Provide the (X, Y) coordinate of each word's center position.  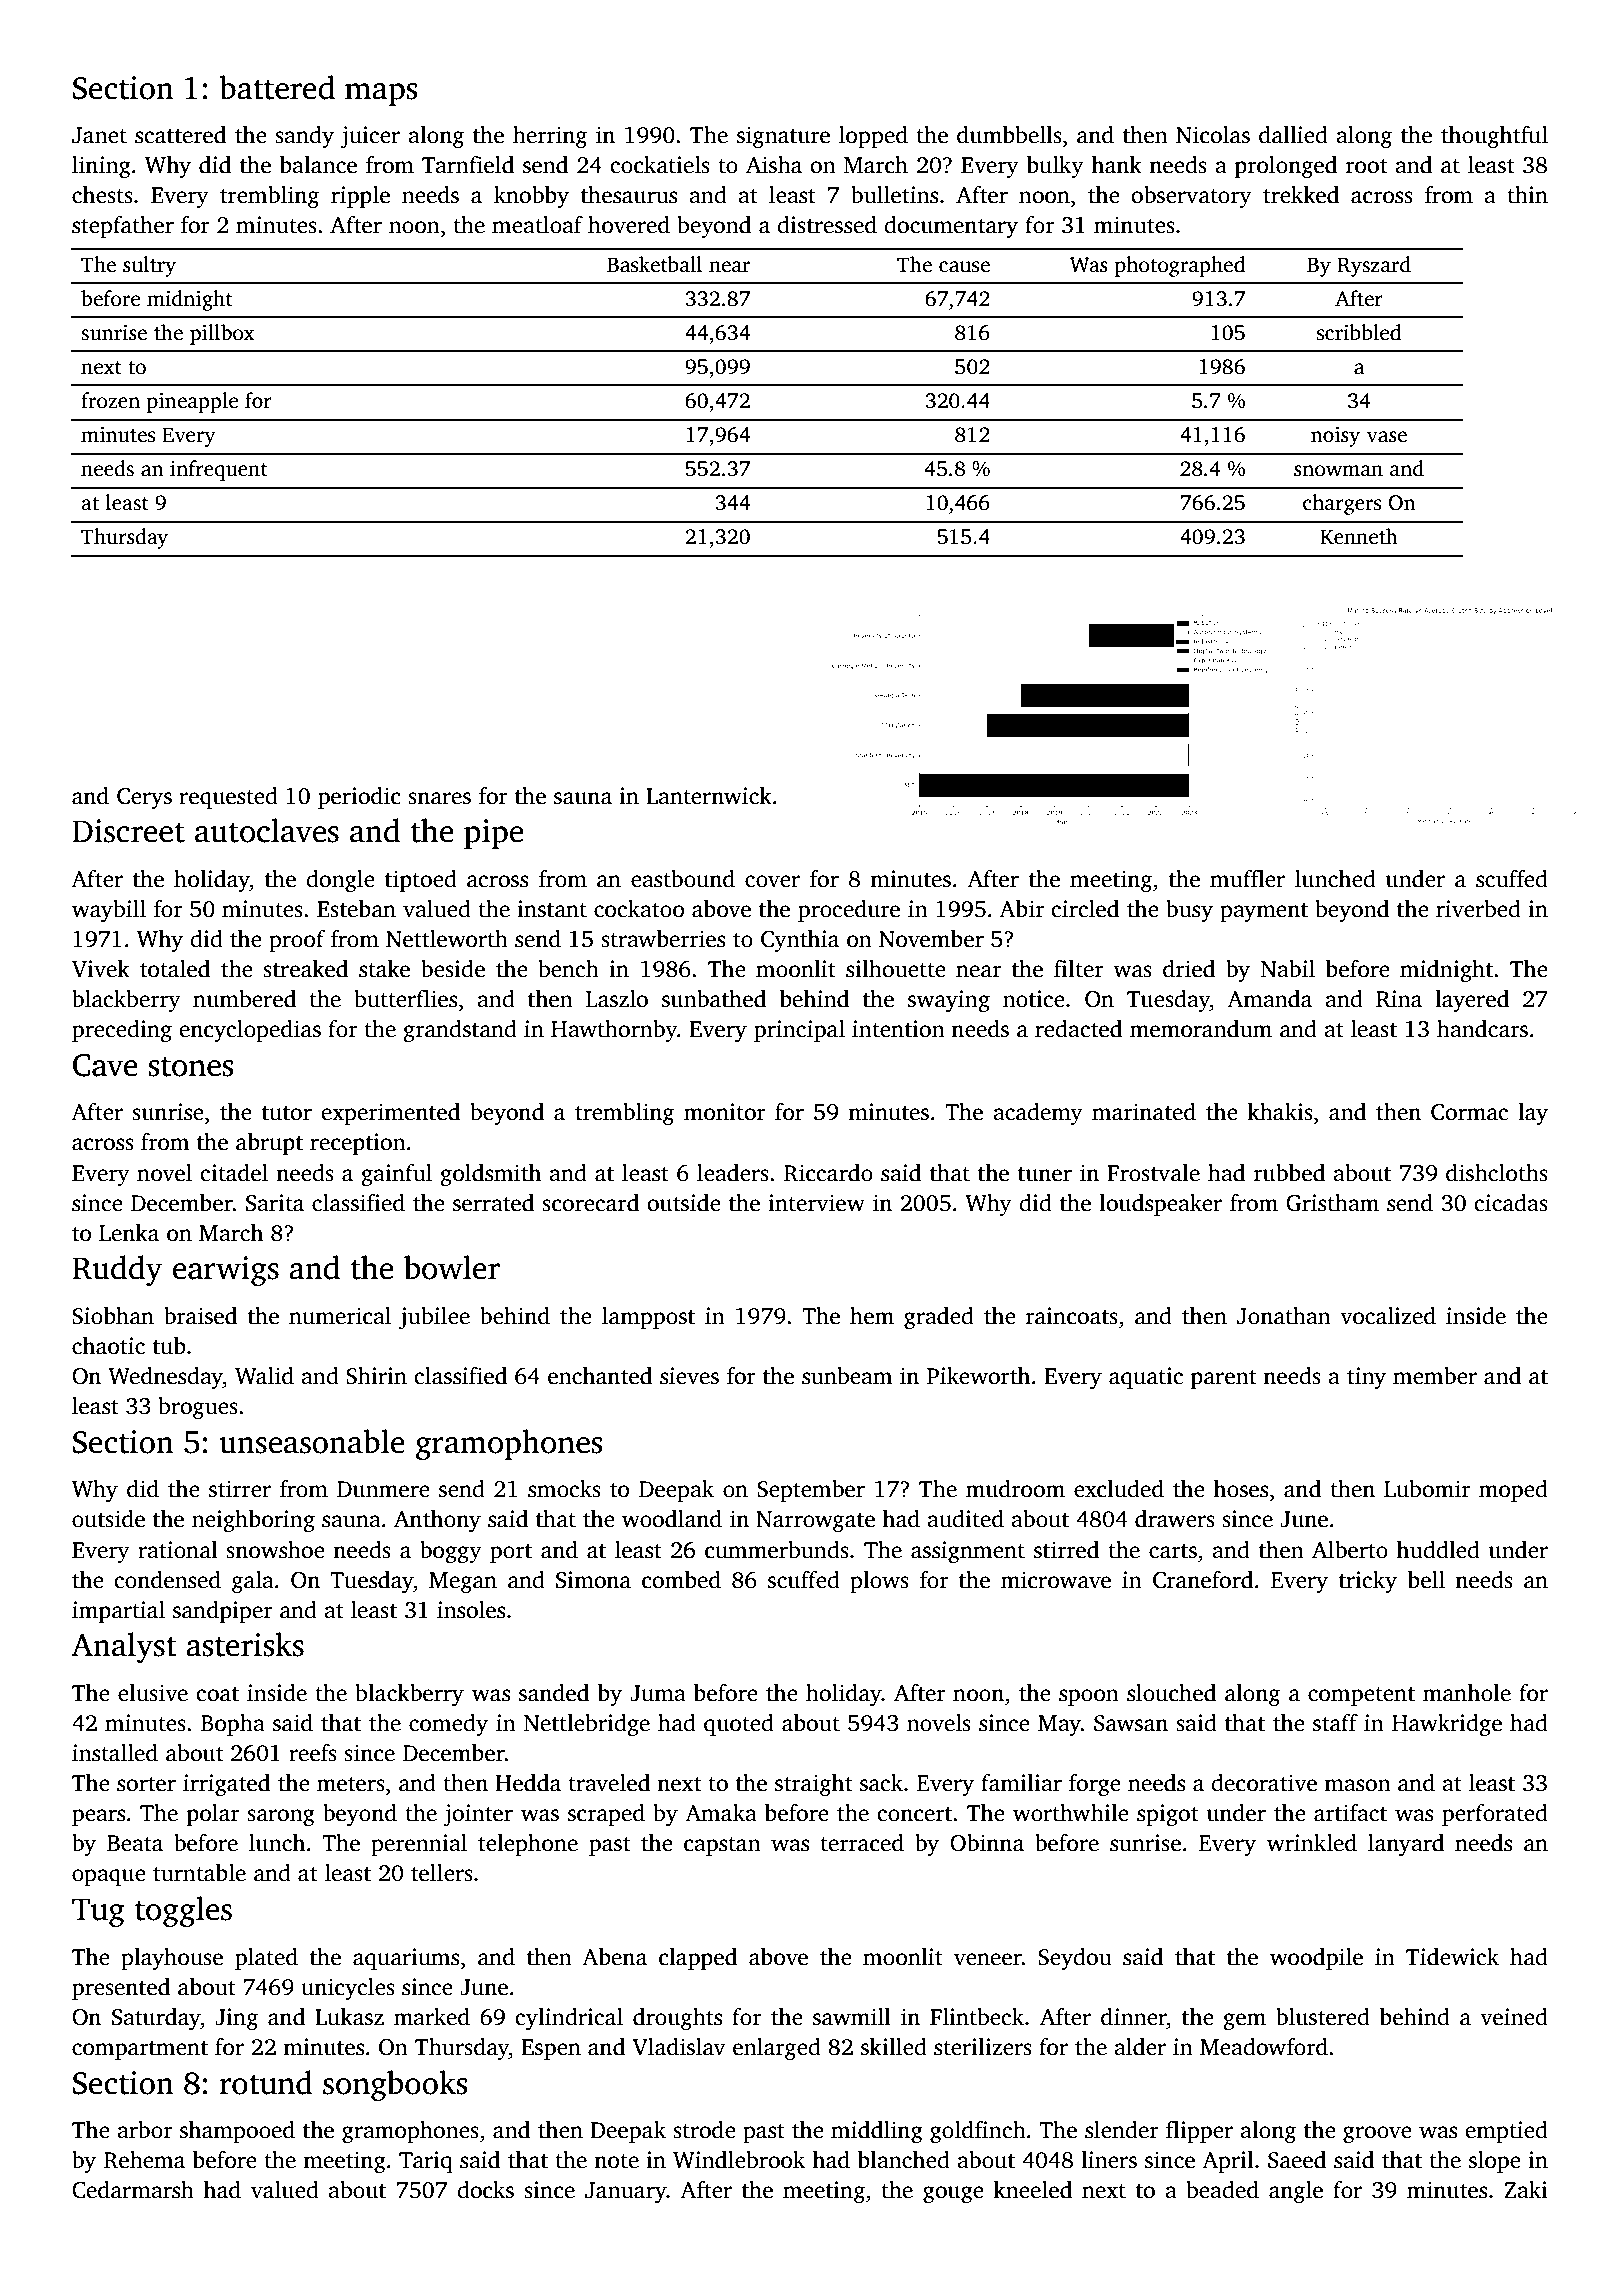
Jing (236, 2019)
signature (783, 137)
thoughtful (1494, 137)
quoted (739, 1725)
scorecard (590, 1203)
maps (381, 94)
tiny (1366, 1378)
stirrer (240, 1489)
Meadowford (1264, 2047)
